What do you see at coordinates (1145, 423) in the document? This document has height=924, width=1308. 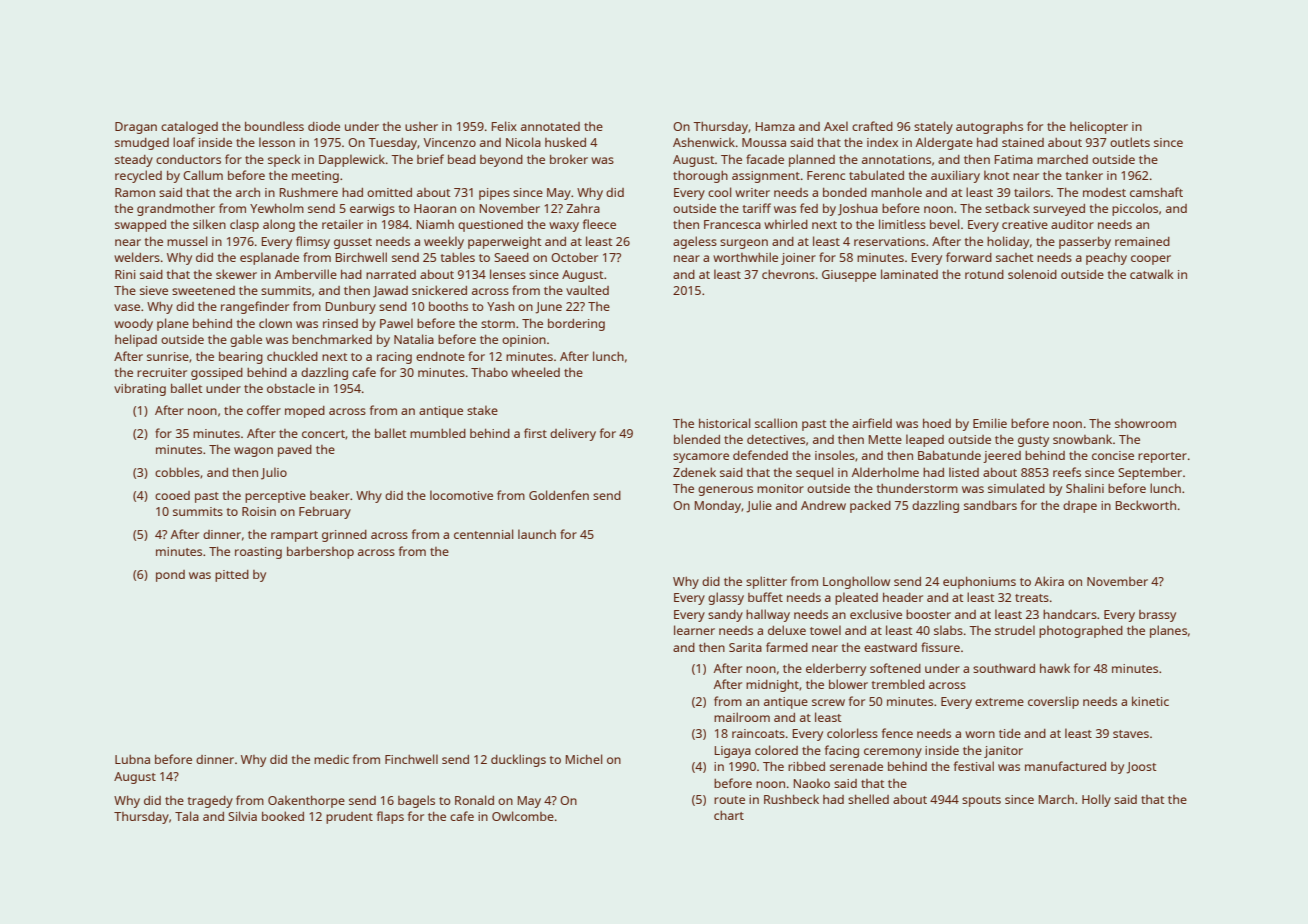 I see `showroom` at bounding box center [1145, 423].
